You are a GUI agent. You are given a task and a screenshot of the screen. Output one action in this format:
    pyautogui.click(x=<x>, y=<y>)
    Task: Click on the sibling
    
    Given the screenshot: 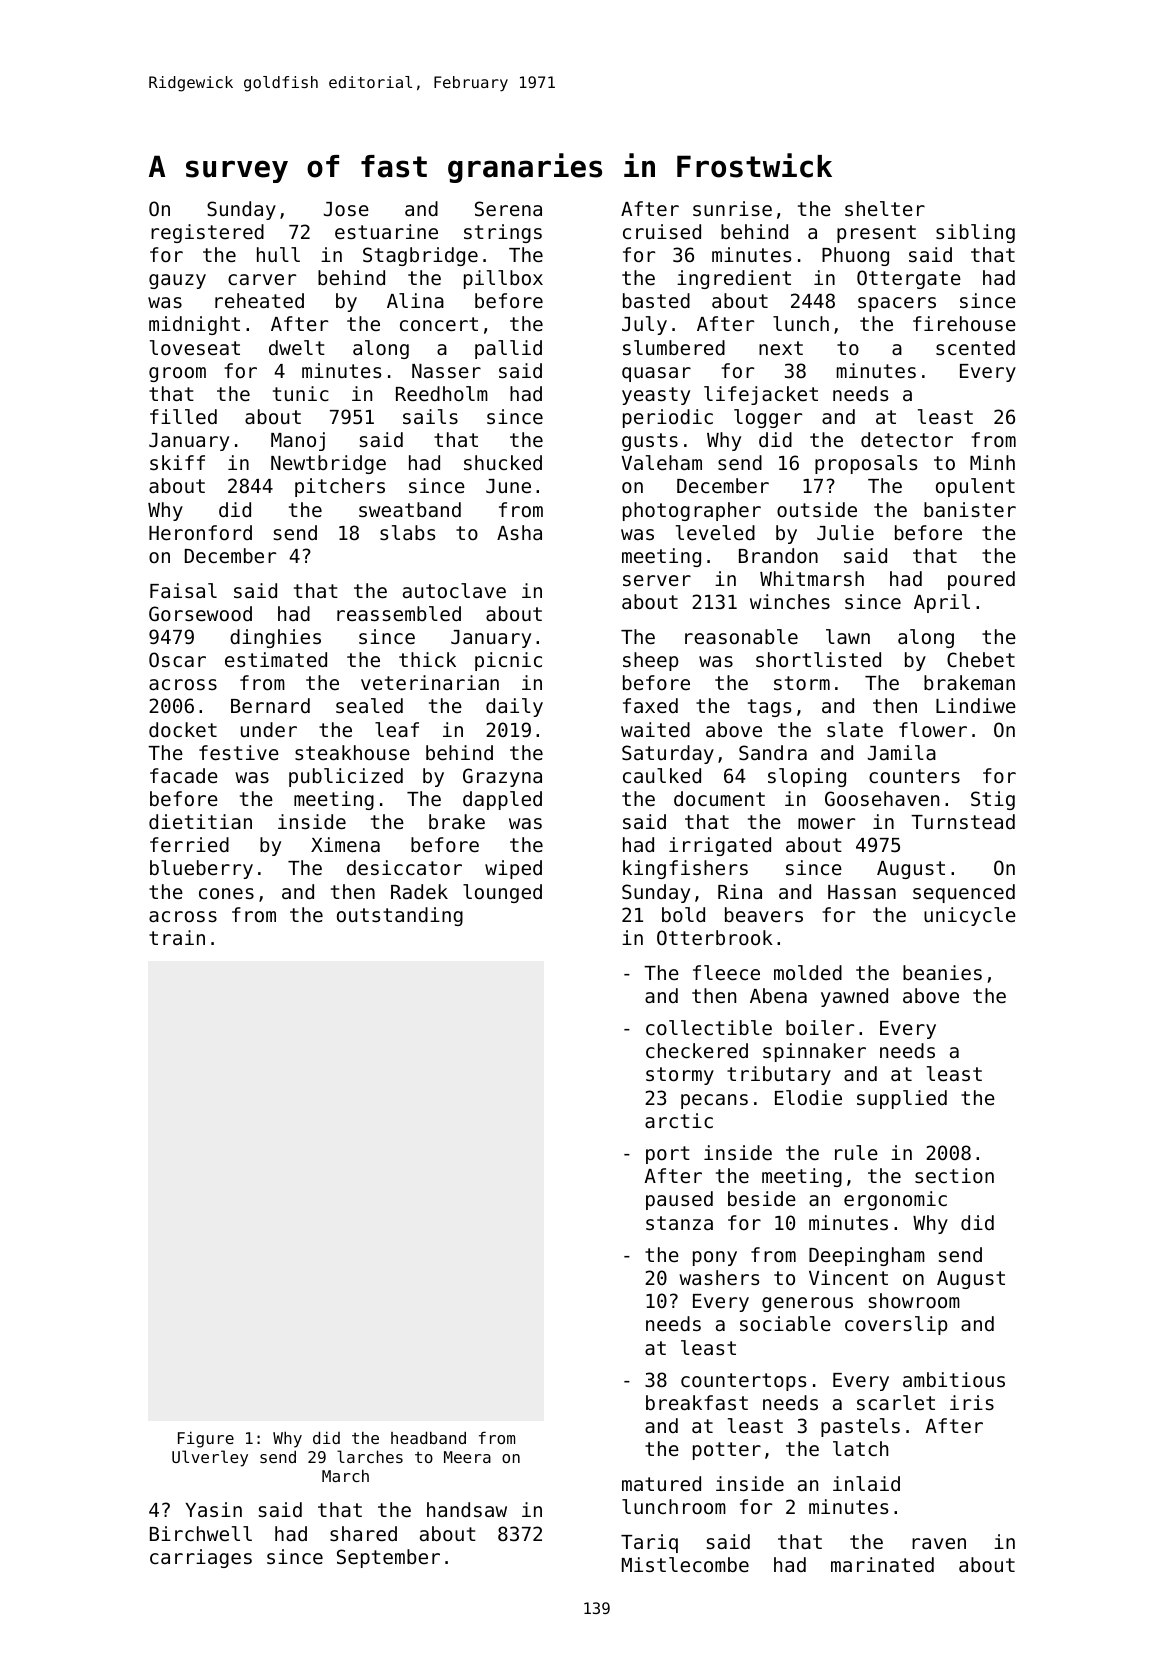 What is the action you would take?
    pyautogui.click(x=975, y=233)
